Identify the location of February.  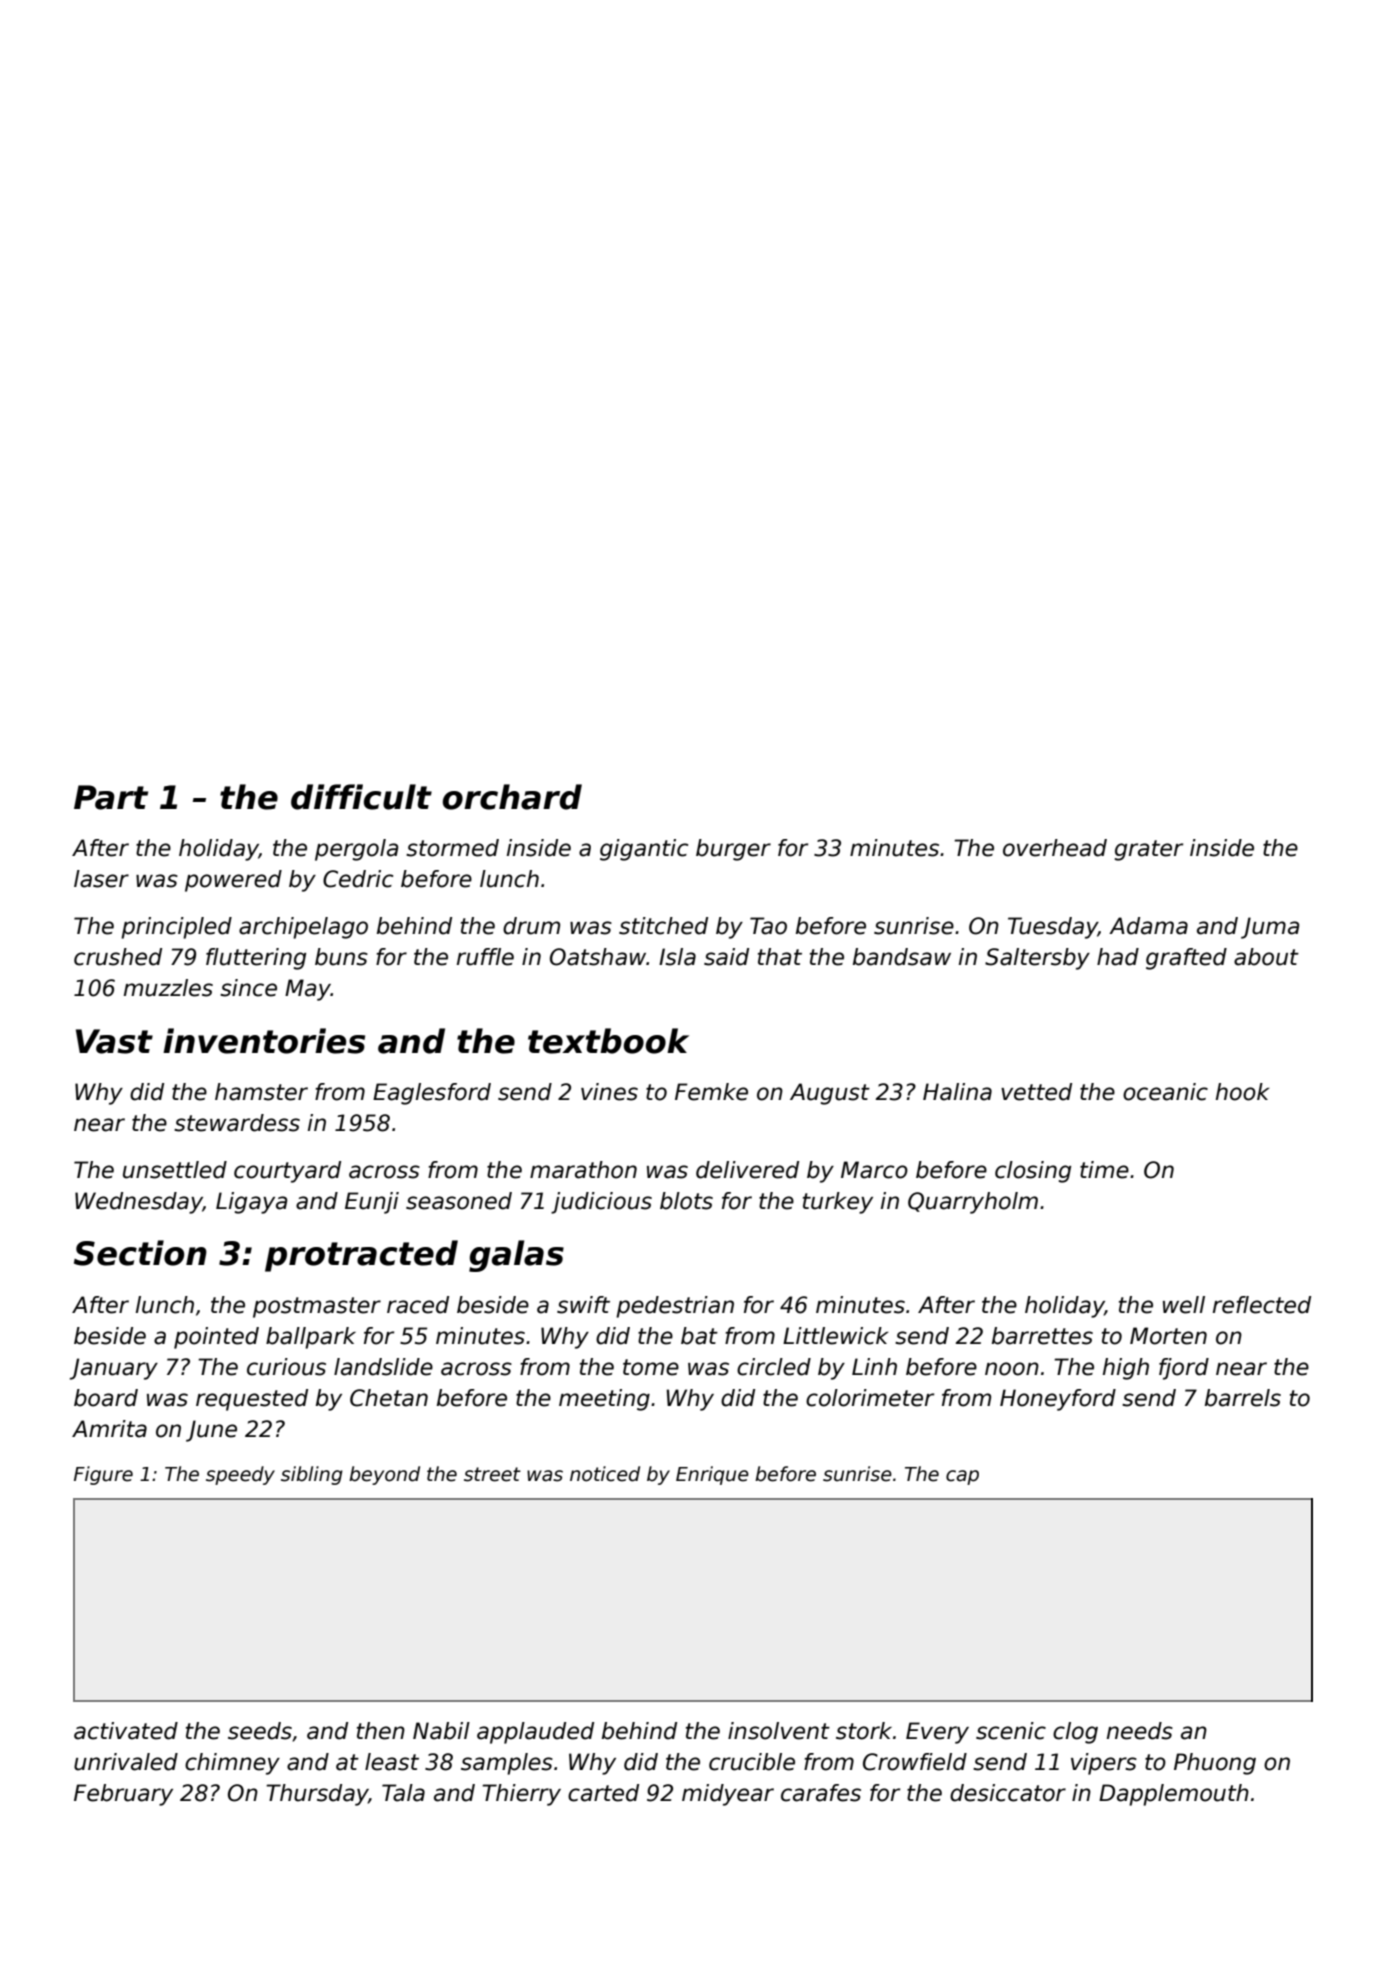
(123, 1795).
